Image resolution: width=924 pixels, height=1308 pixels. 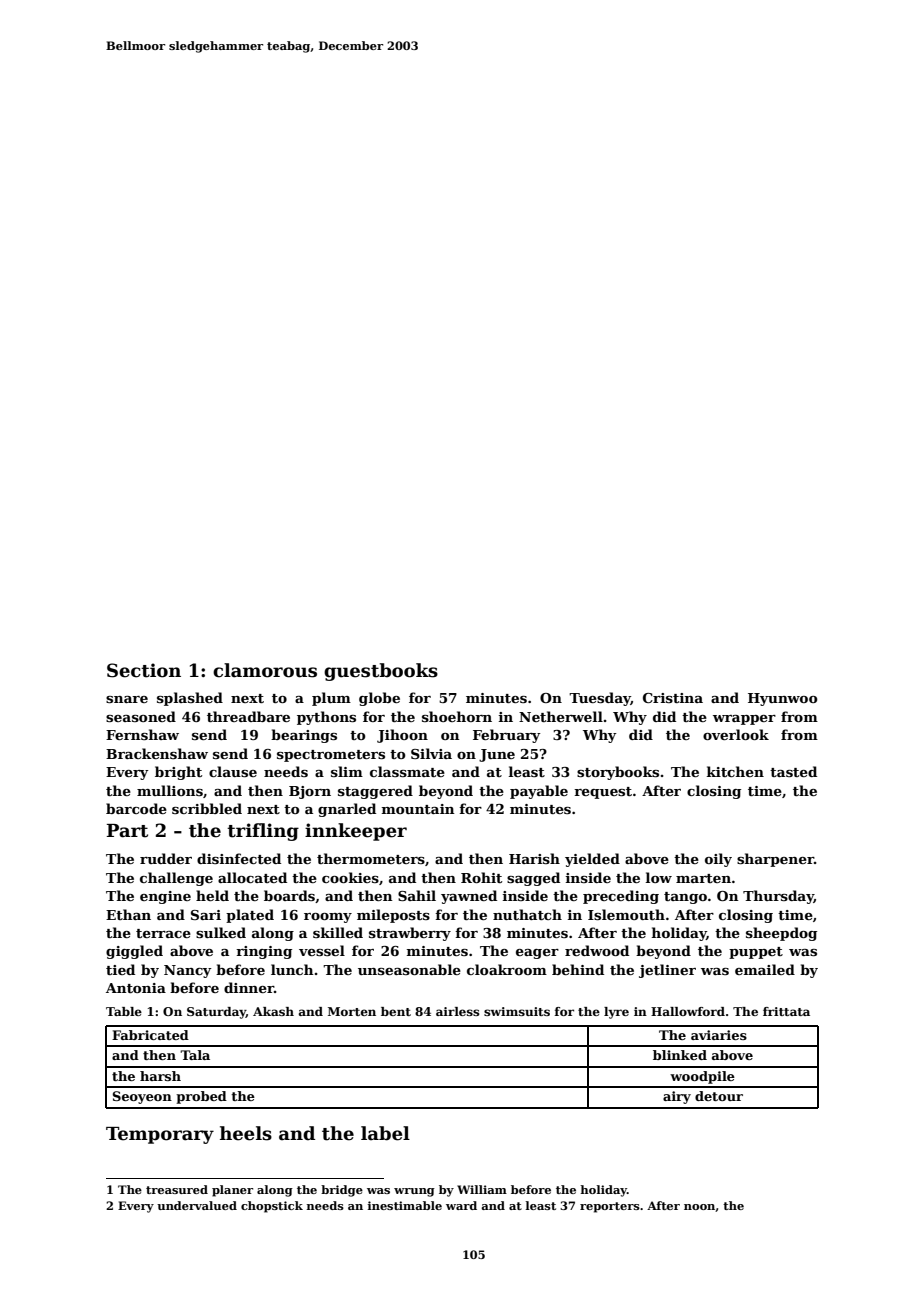 What do you see at coordinates (381, 672) in the page?
I see `guestbooks` at bounding box center [381, 672].
